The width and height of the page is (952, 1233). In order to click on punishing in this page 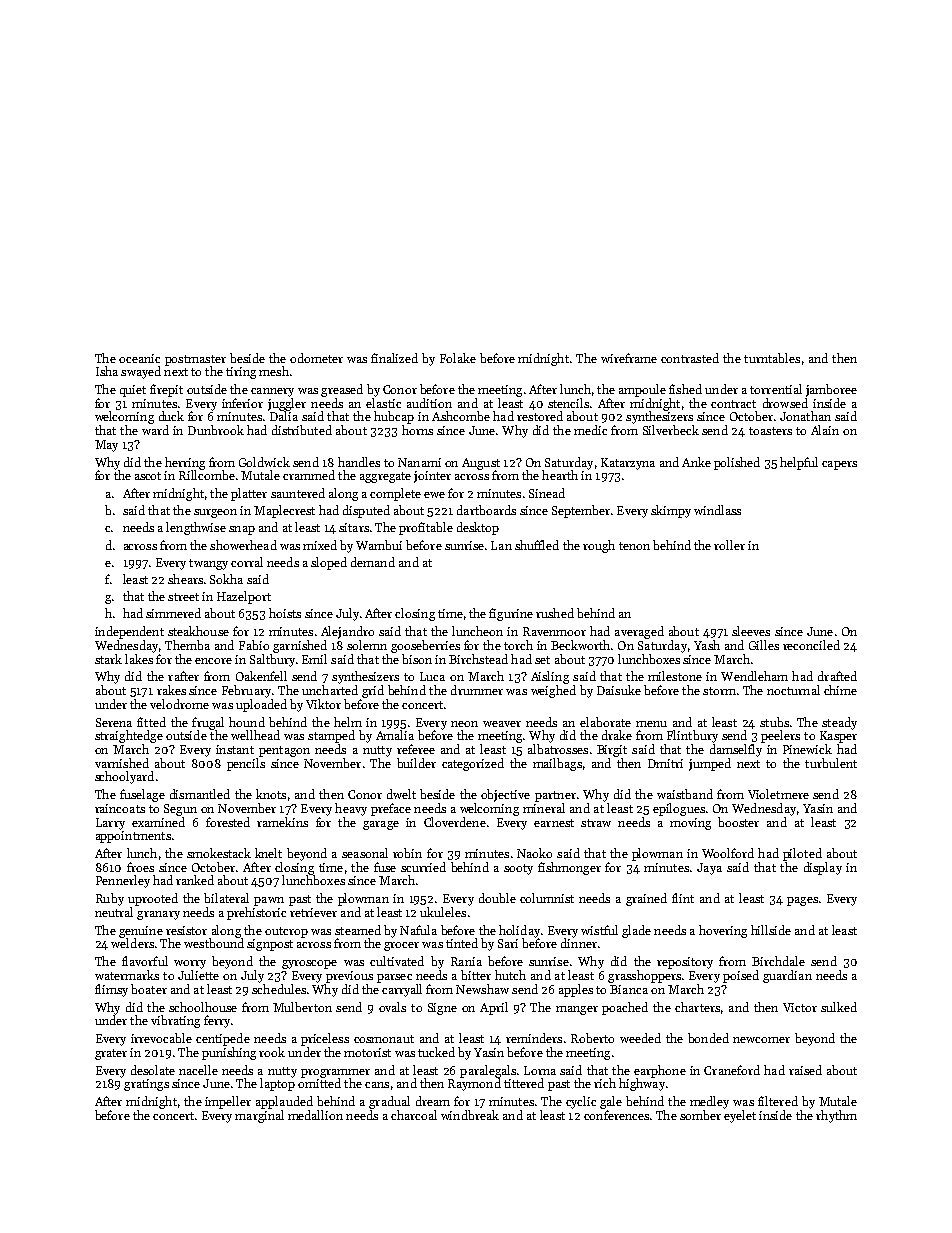, I will do `click(229, 1053)`.
